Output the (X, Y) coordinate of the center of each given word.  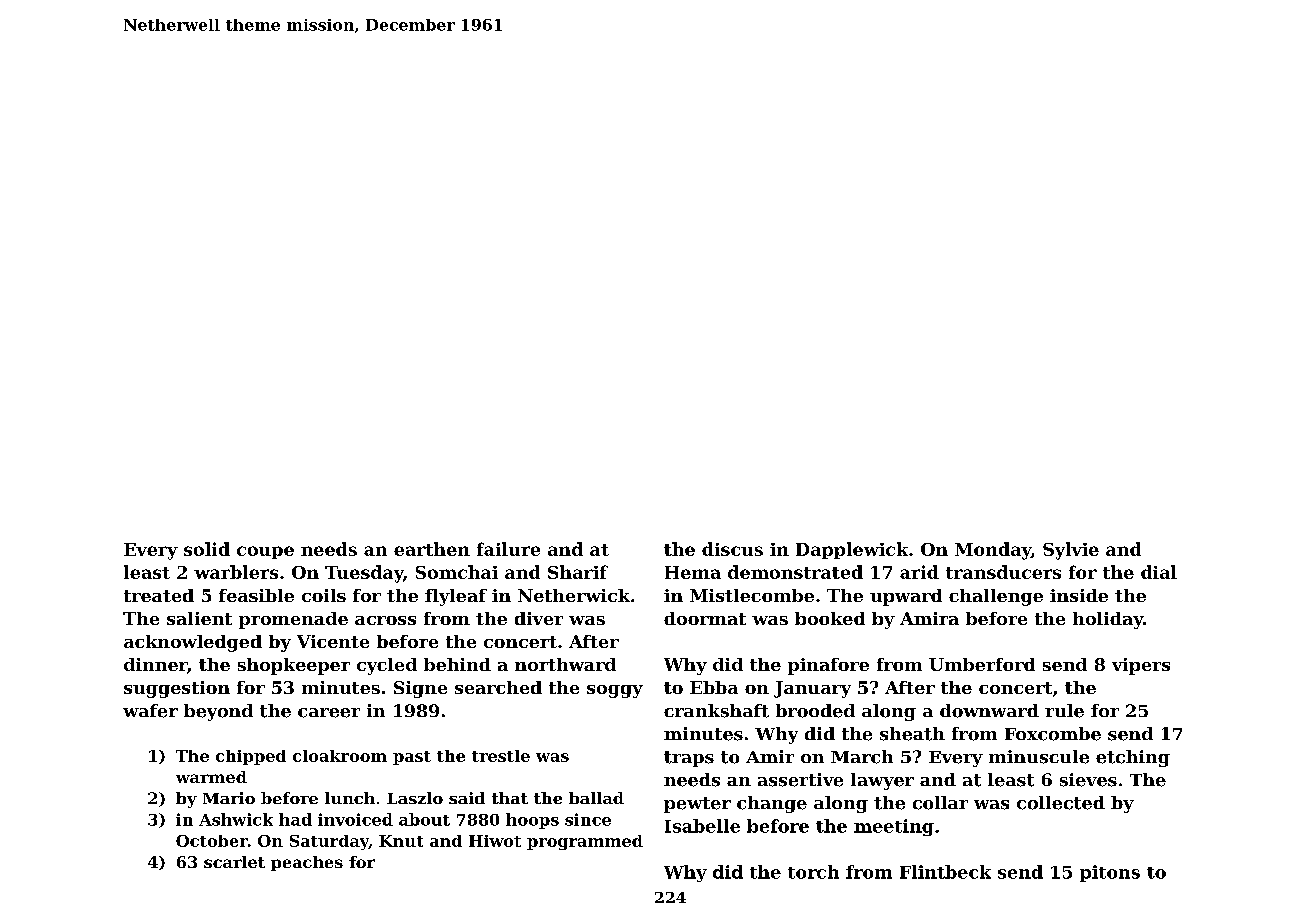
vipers (1141, 666)
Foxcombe (1053, 734)
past (412, 758)
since (588, 819)
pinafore (828, 666)
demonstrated (795, 572)
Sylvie (1071, 551)
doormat (705, 618)
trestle (501, 756)
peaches (307, 863)
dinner (155, 664)
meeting (894, 827)
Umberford (982, 664)
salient (199, 618)
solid (207, 549)
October (212, 841)
